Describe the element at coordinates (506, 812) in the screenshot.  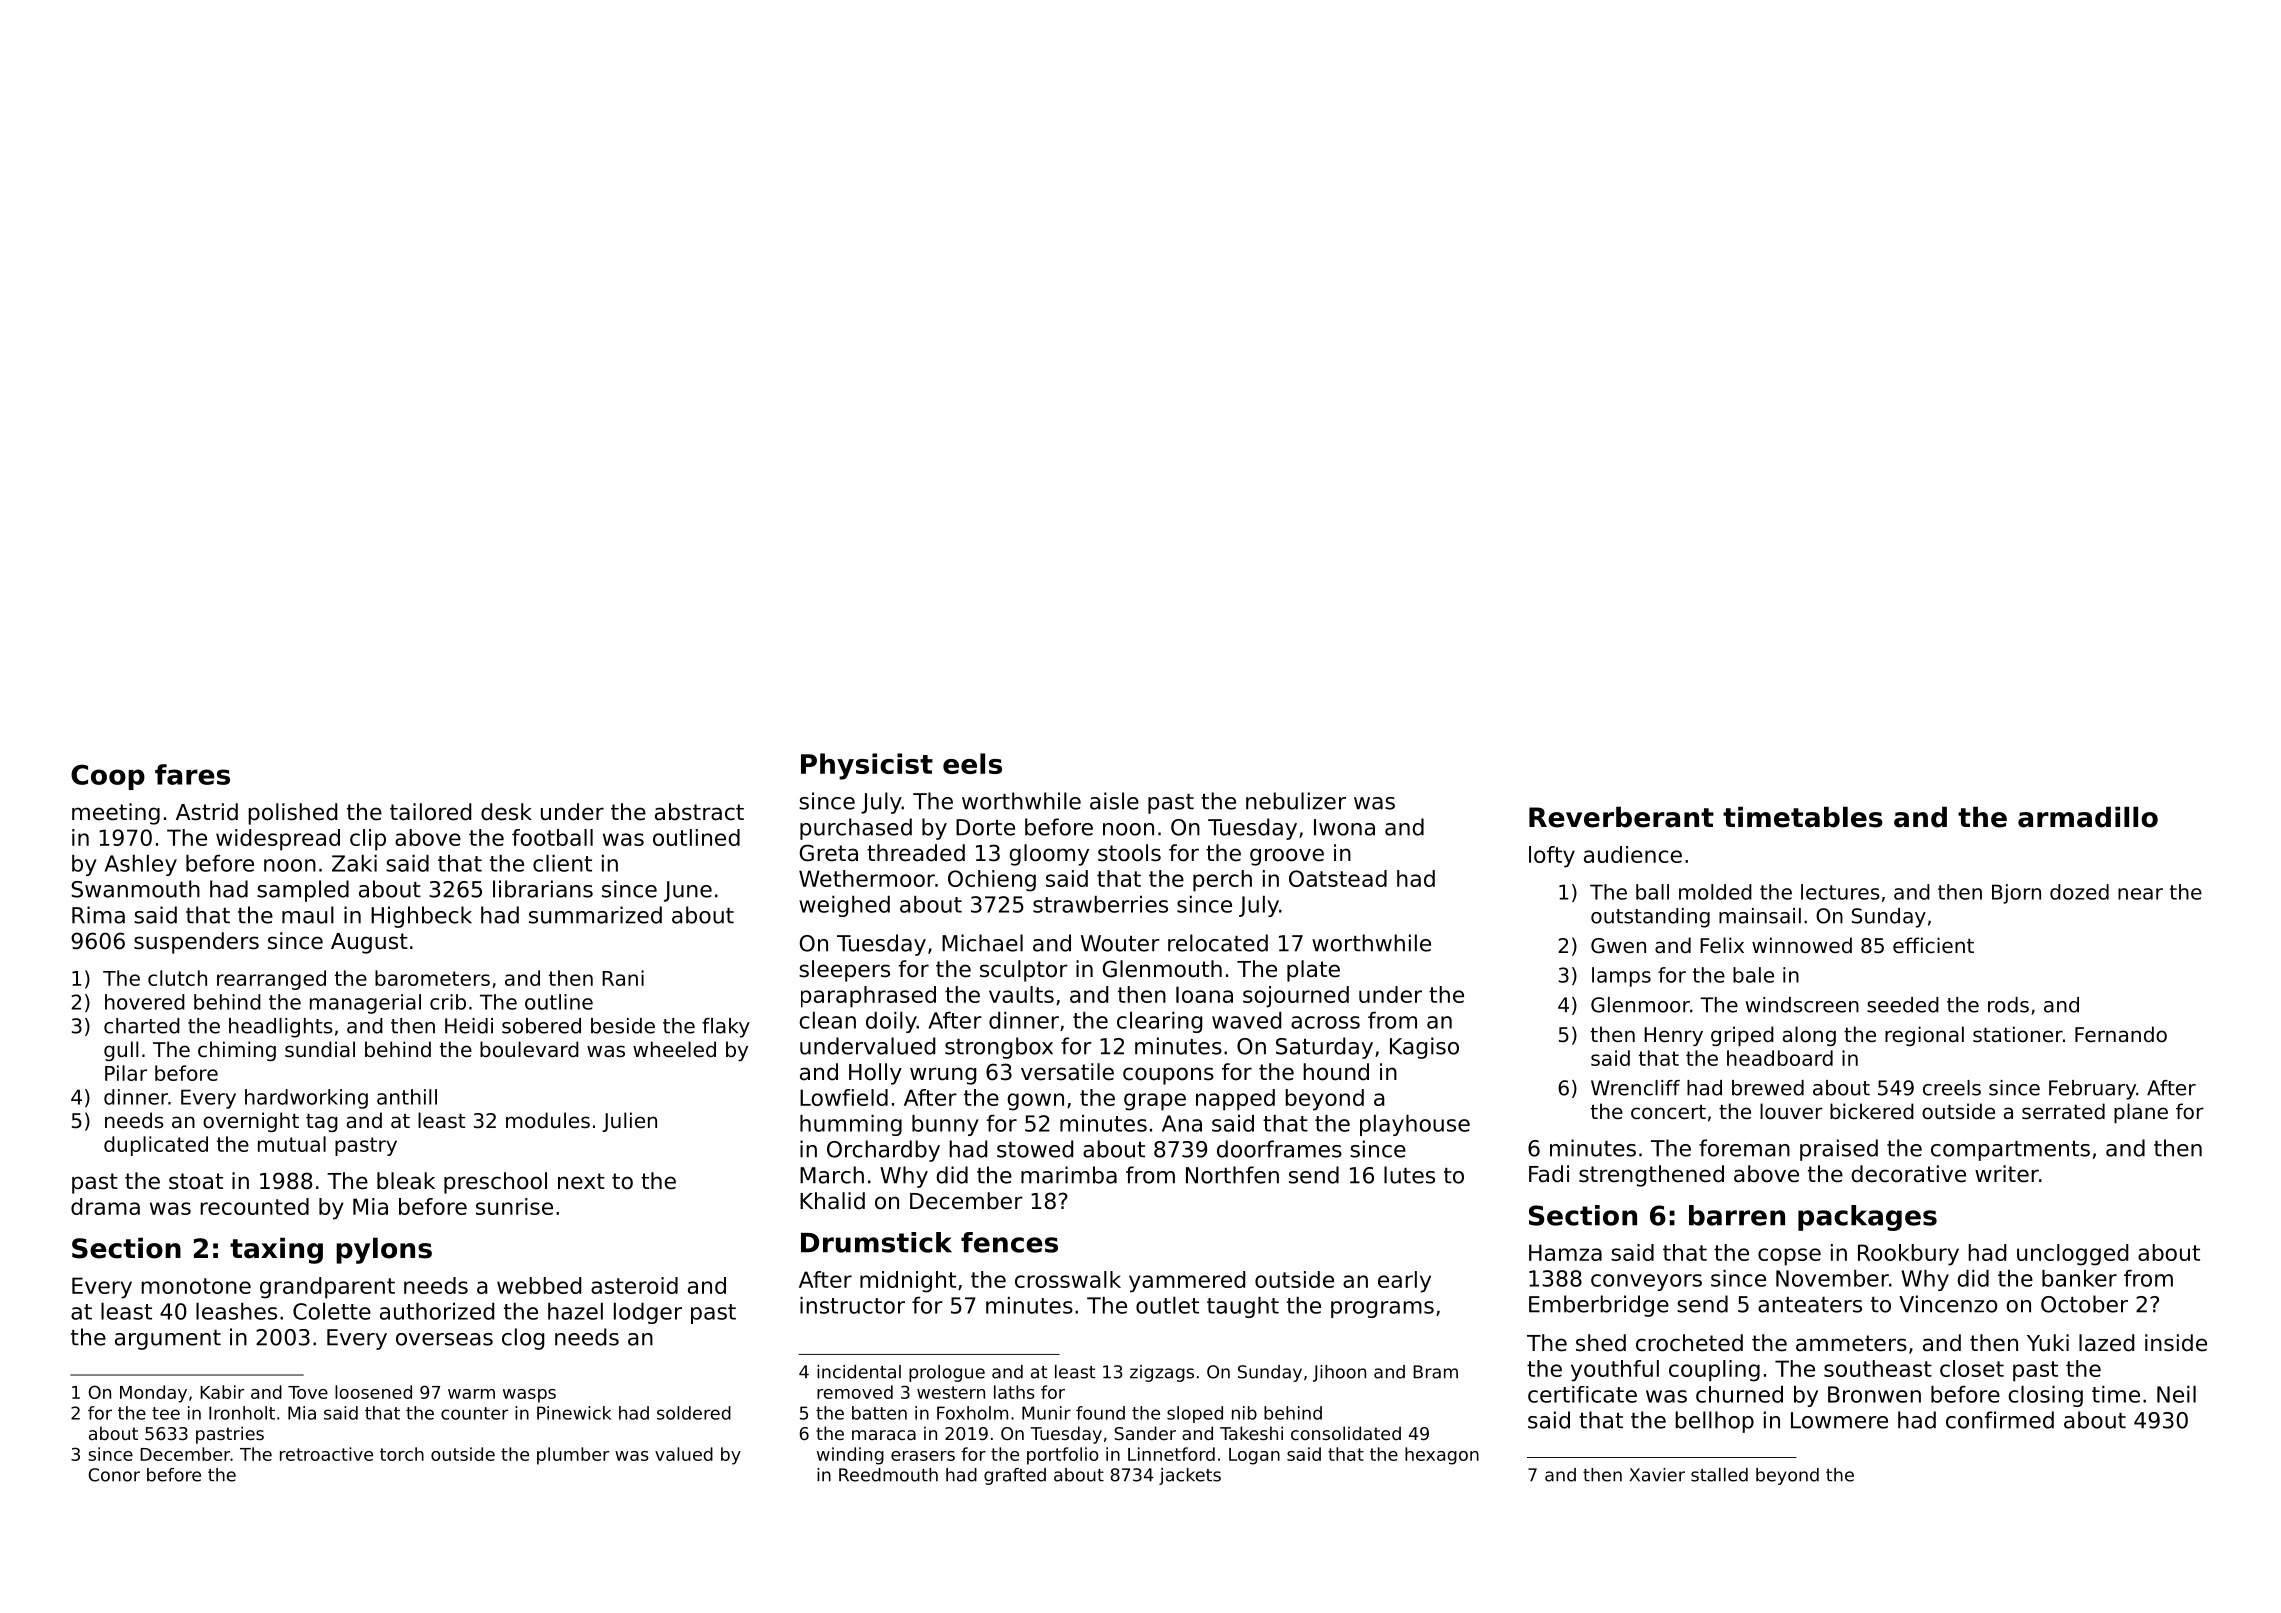
I see `desk` at that location.
